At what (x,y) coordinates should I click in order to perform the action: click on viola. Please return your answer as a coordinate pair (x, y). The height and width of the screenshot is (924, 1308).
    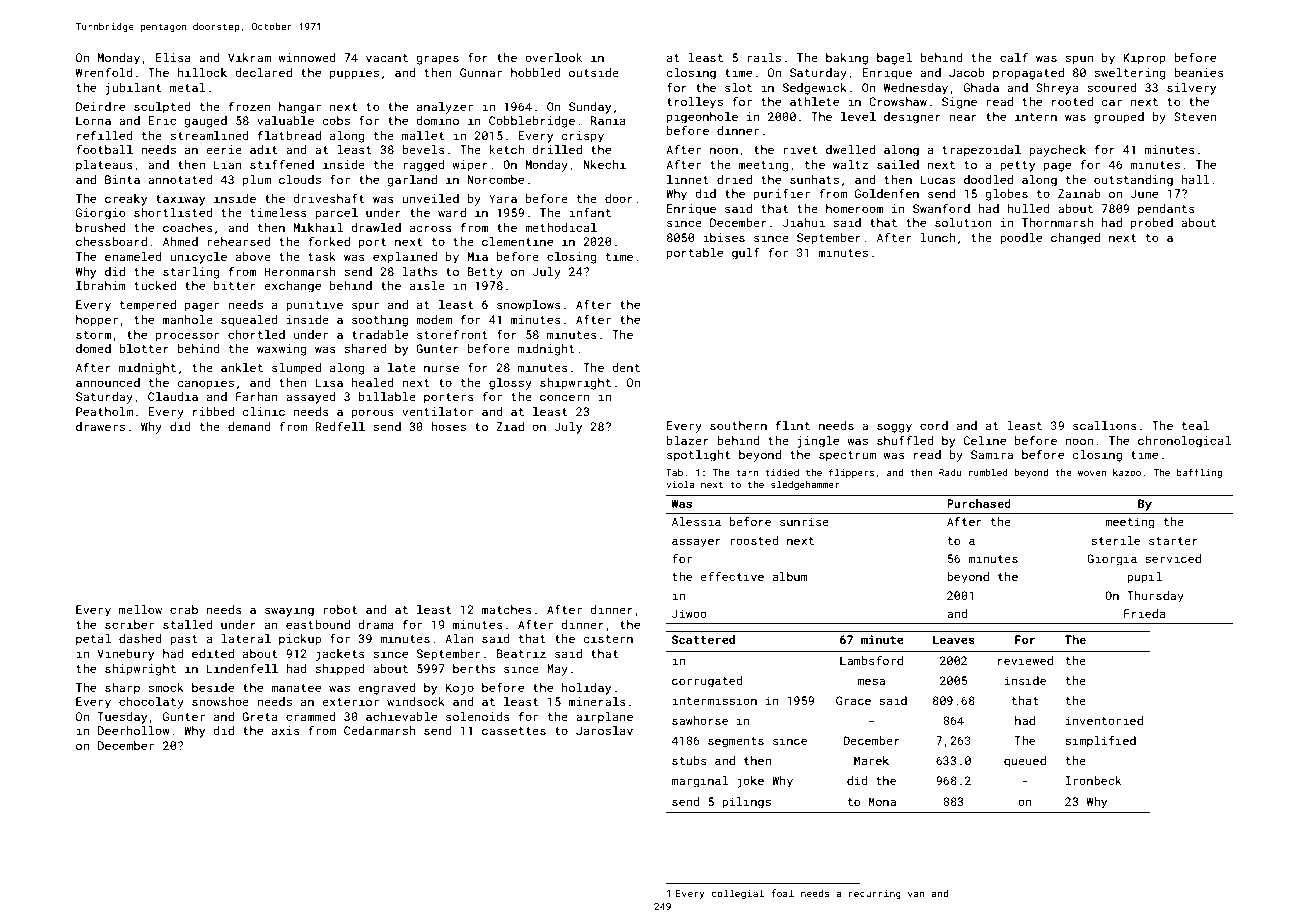
    Looking at the image, I should click on (680, 484).
